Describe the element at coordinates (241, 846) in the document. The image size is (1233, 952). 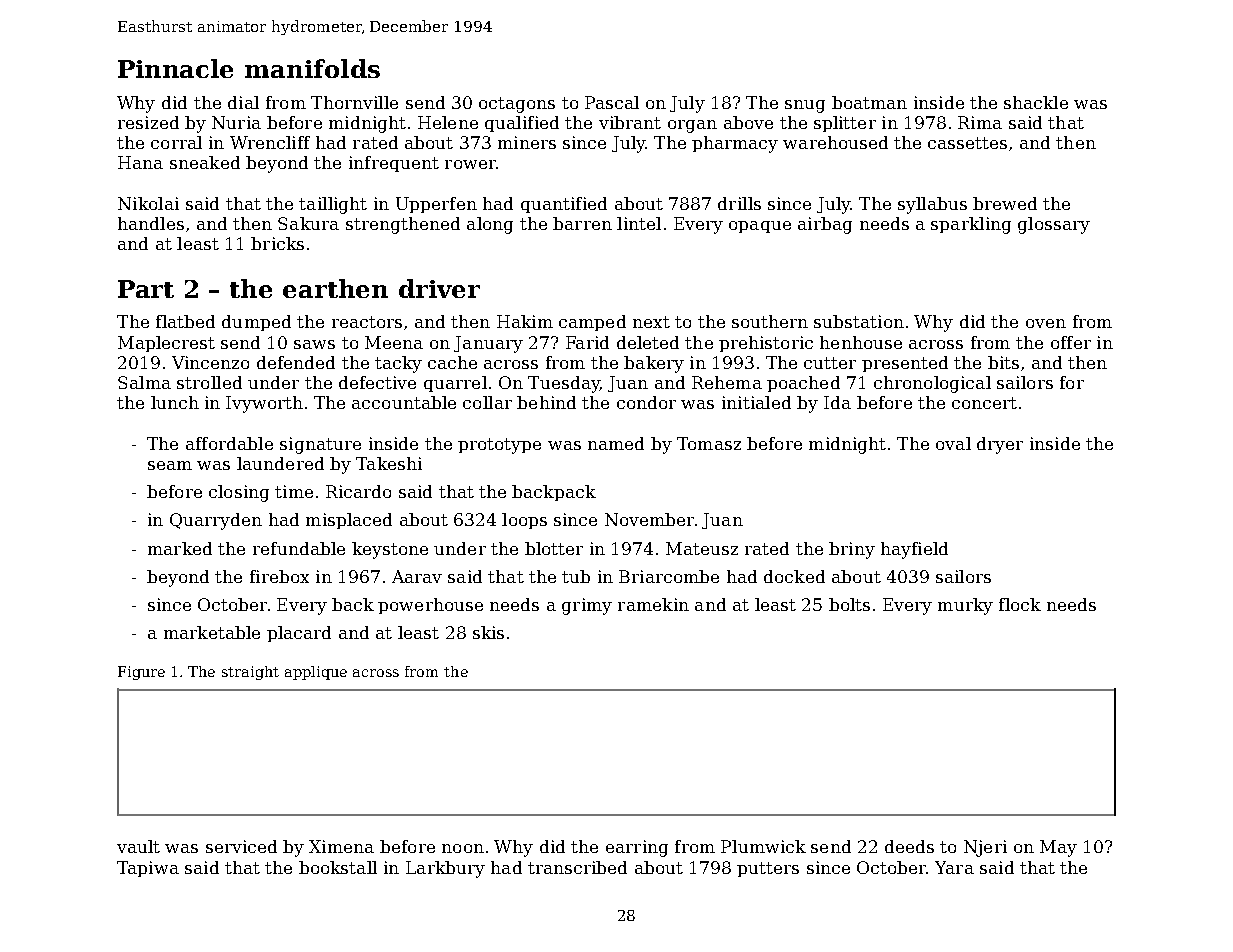
I see `serviced` at that location.
